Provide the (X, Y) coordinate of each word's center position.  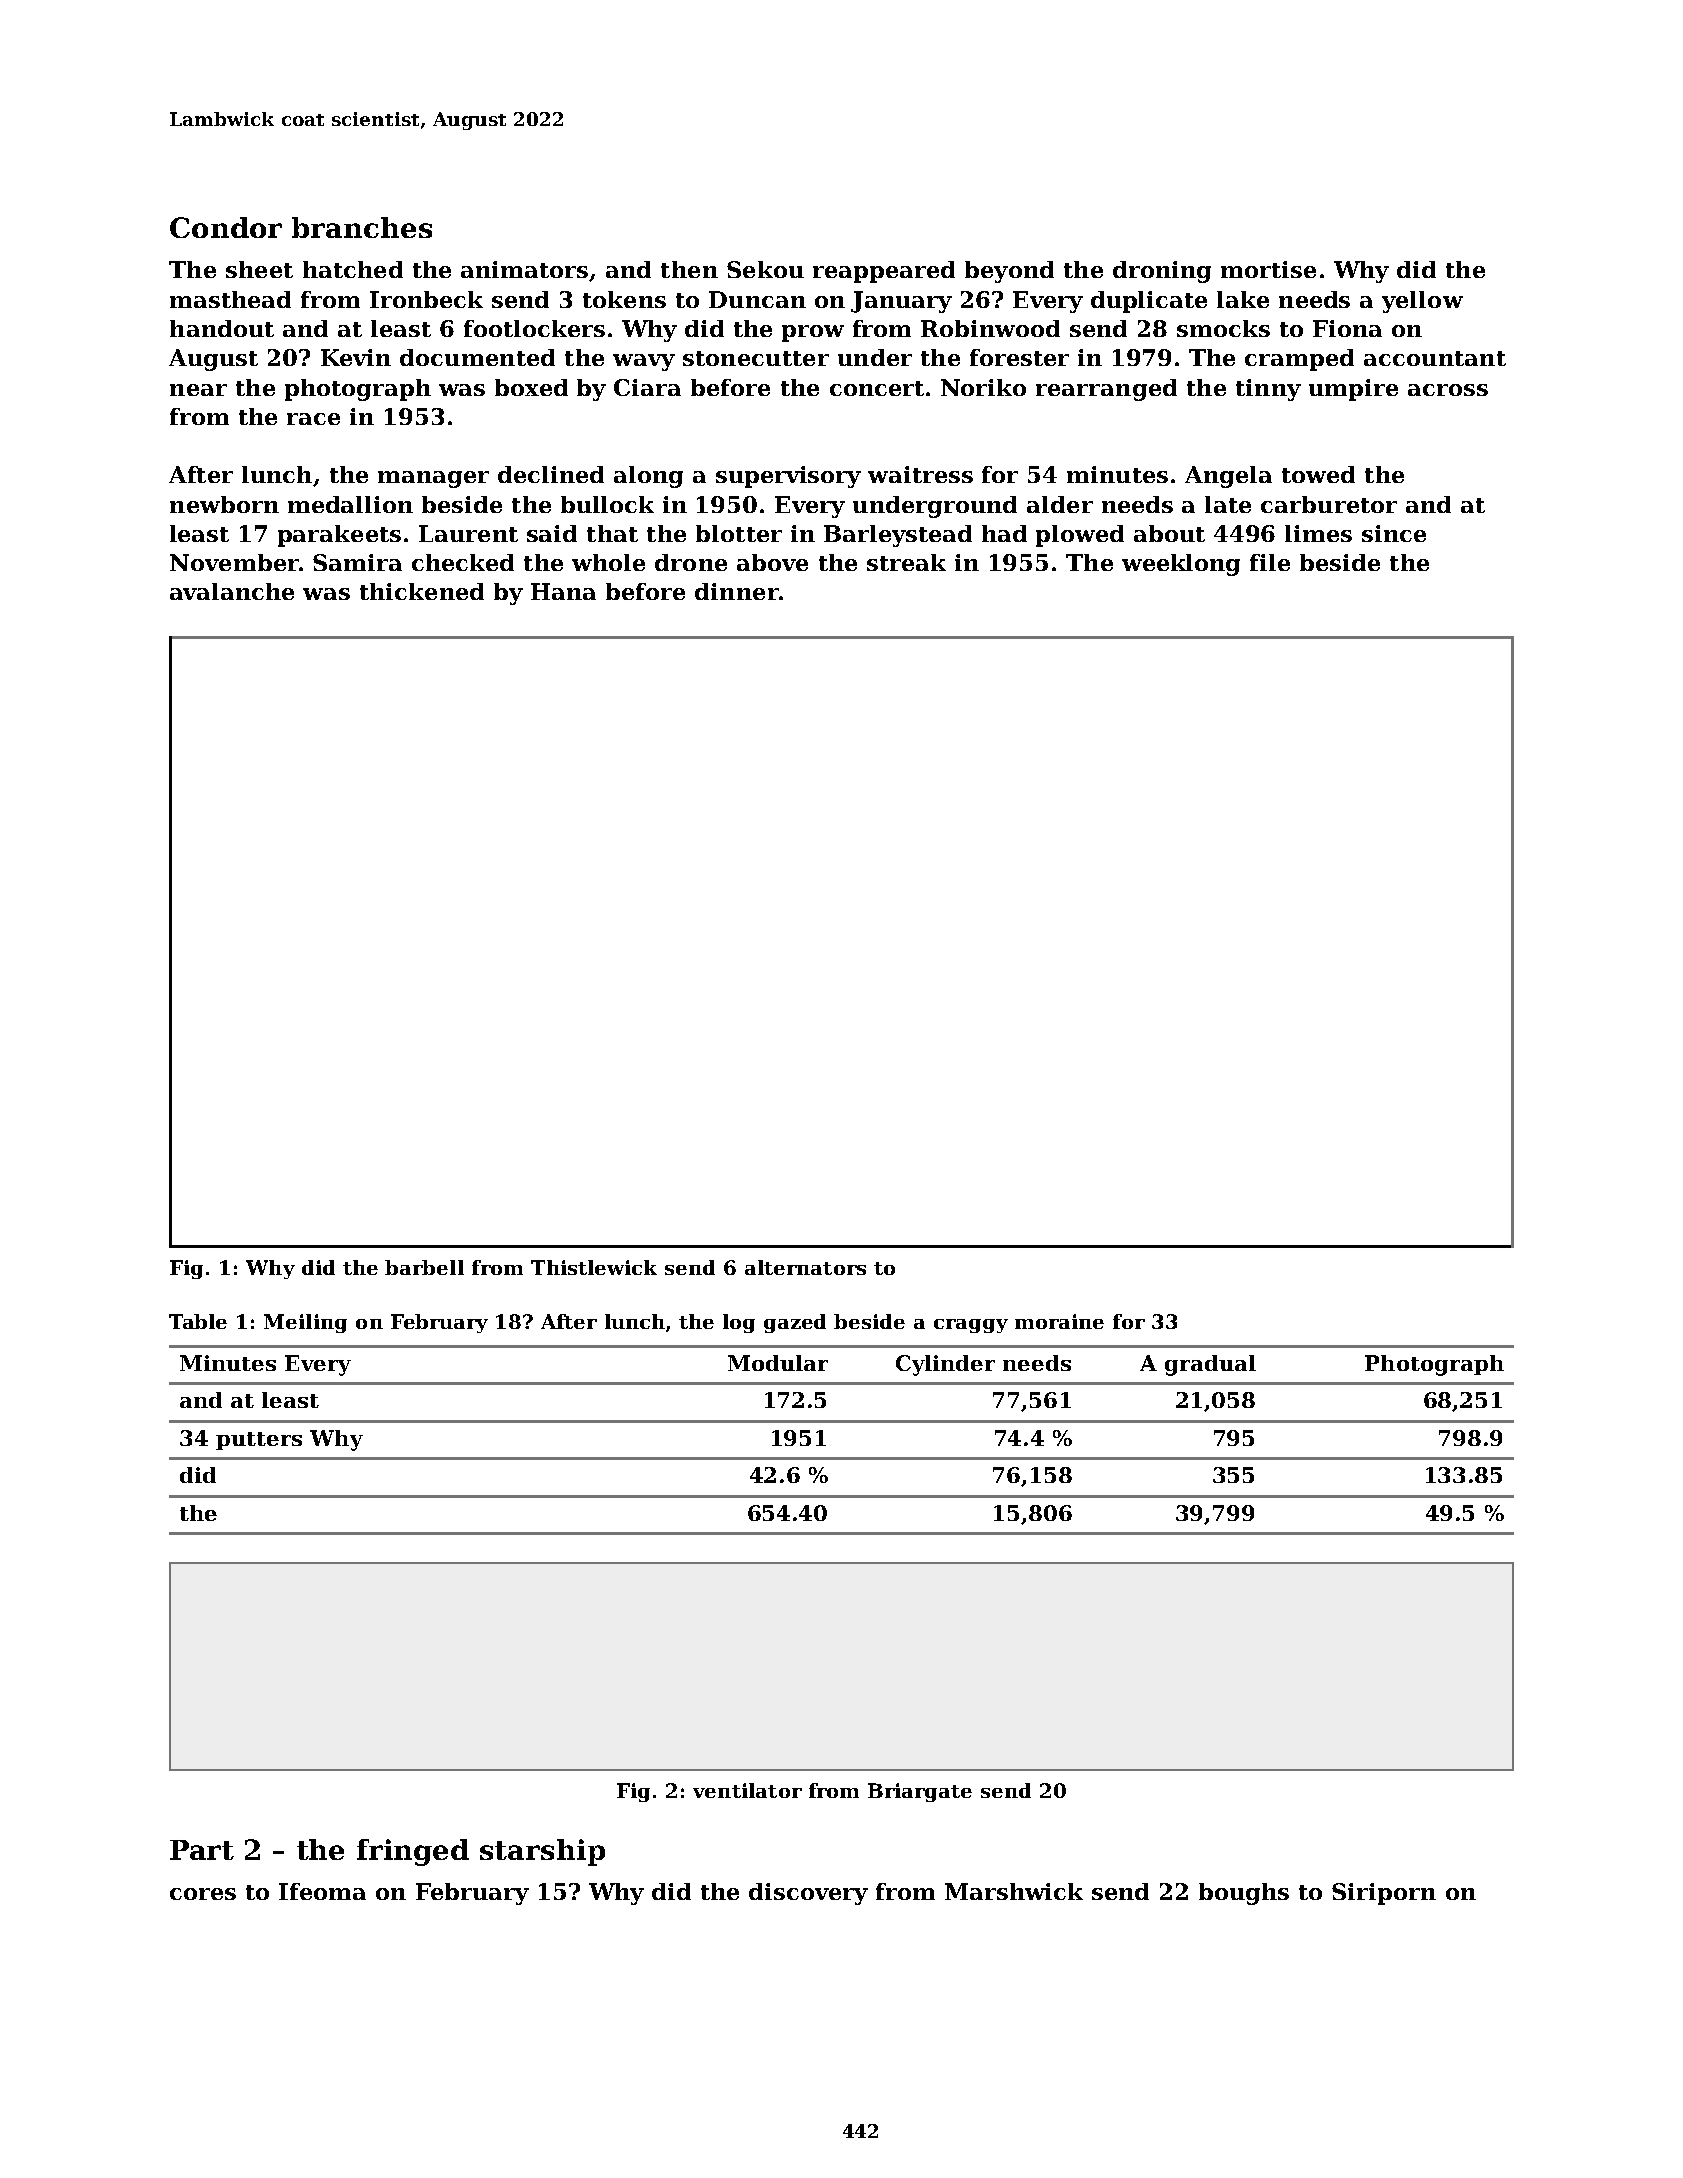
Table (198, 1321)
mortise (1268, 269)
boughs (1244, 1894)
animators (524, 269)
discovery (808, 1894)
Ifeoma (322, 1891)
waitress (920, 474)
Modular (778, 1363)
